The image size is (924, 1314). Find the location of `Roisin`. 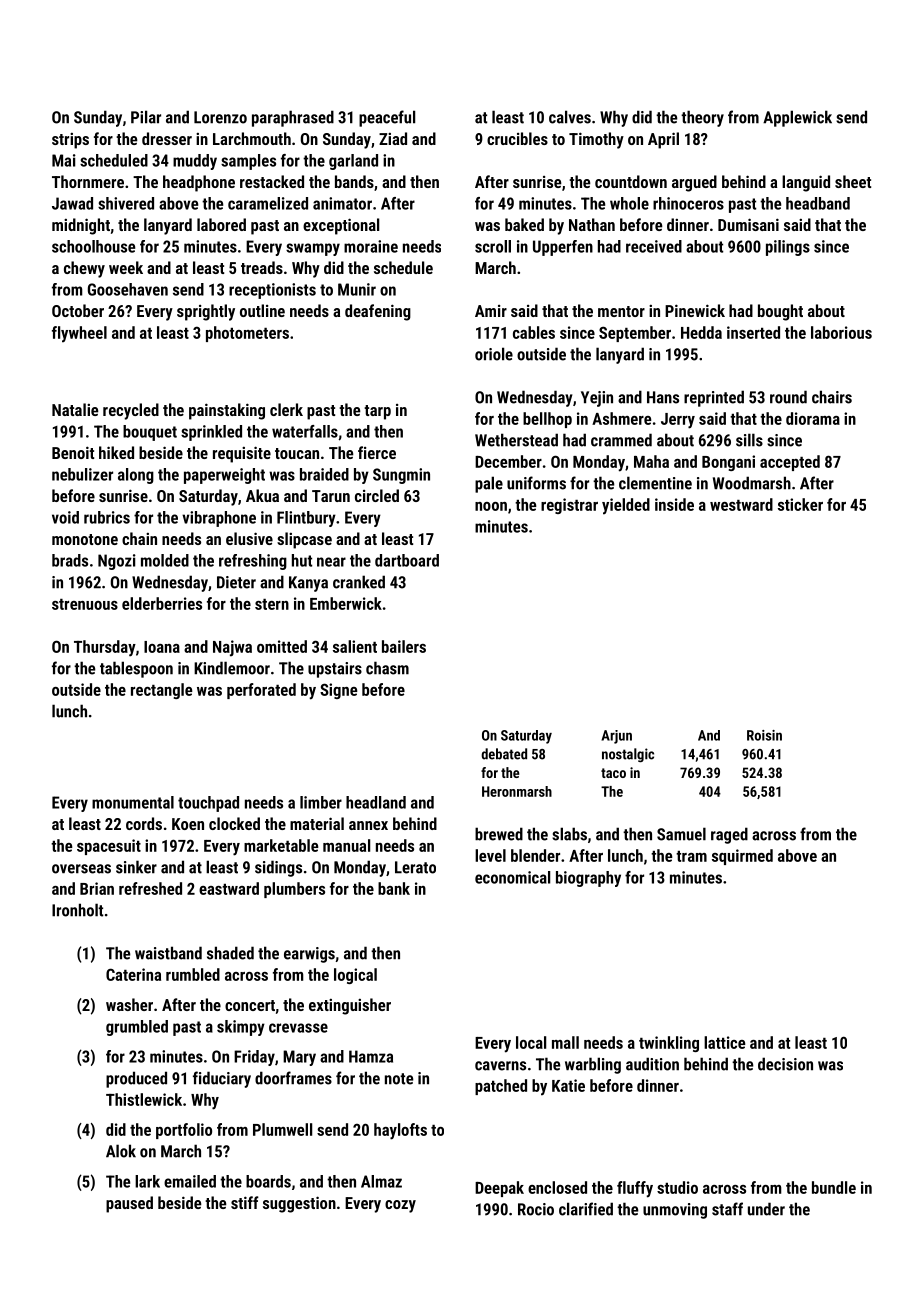

Roisin is located at coordinates (764, 735).
